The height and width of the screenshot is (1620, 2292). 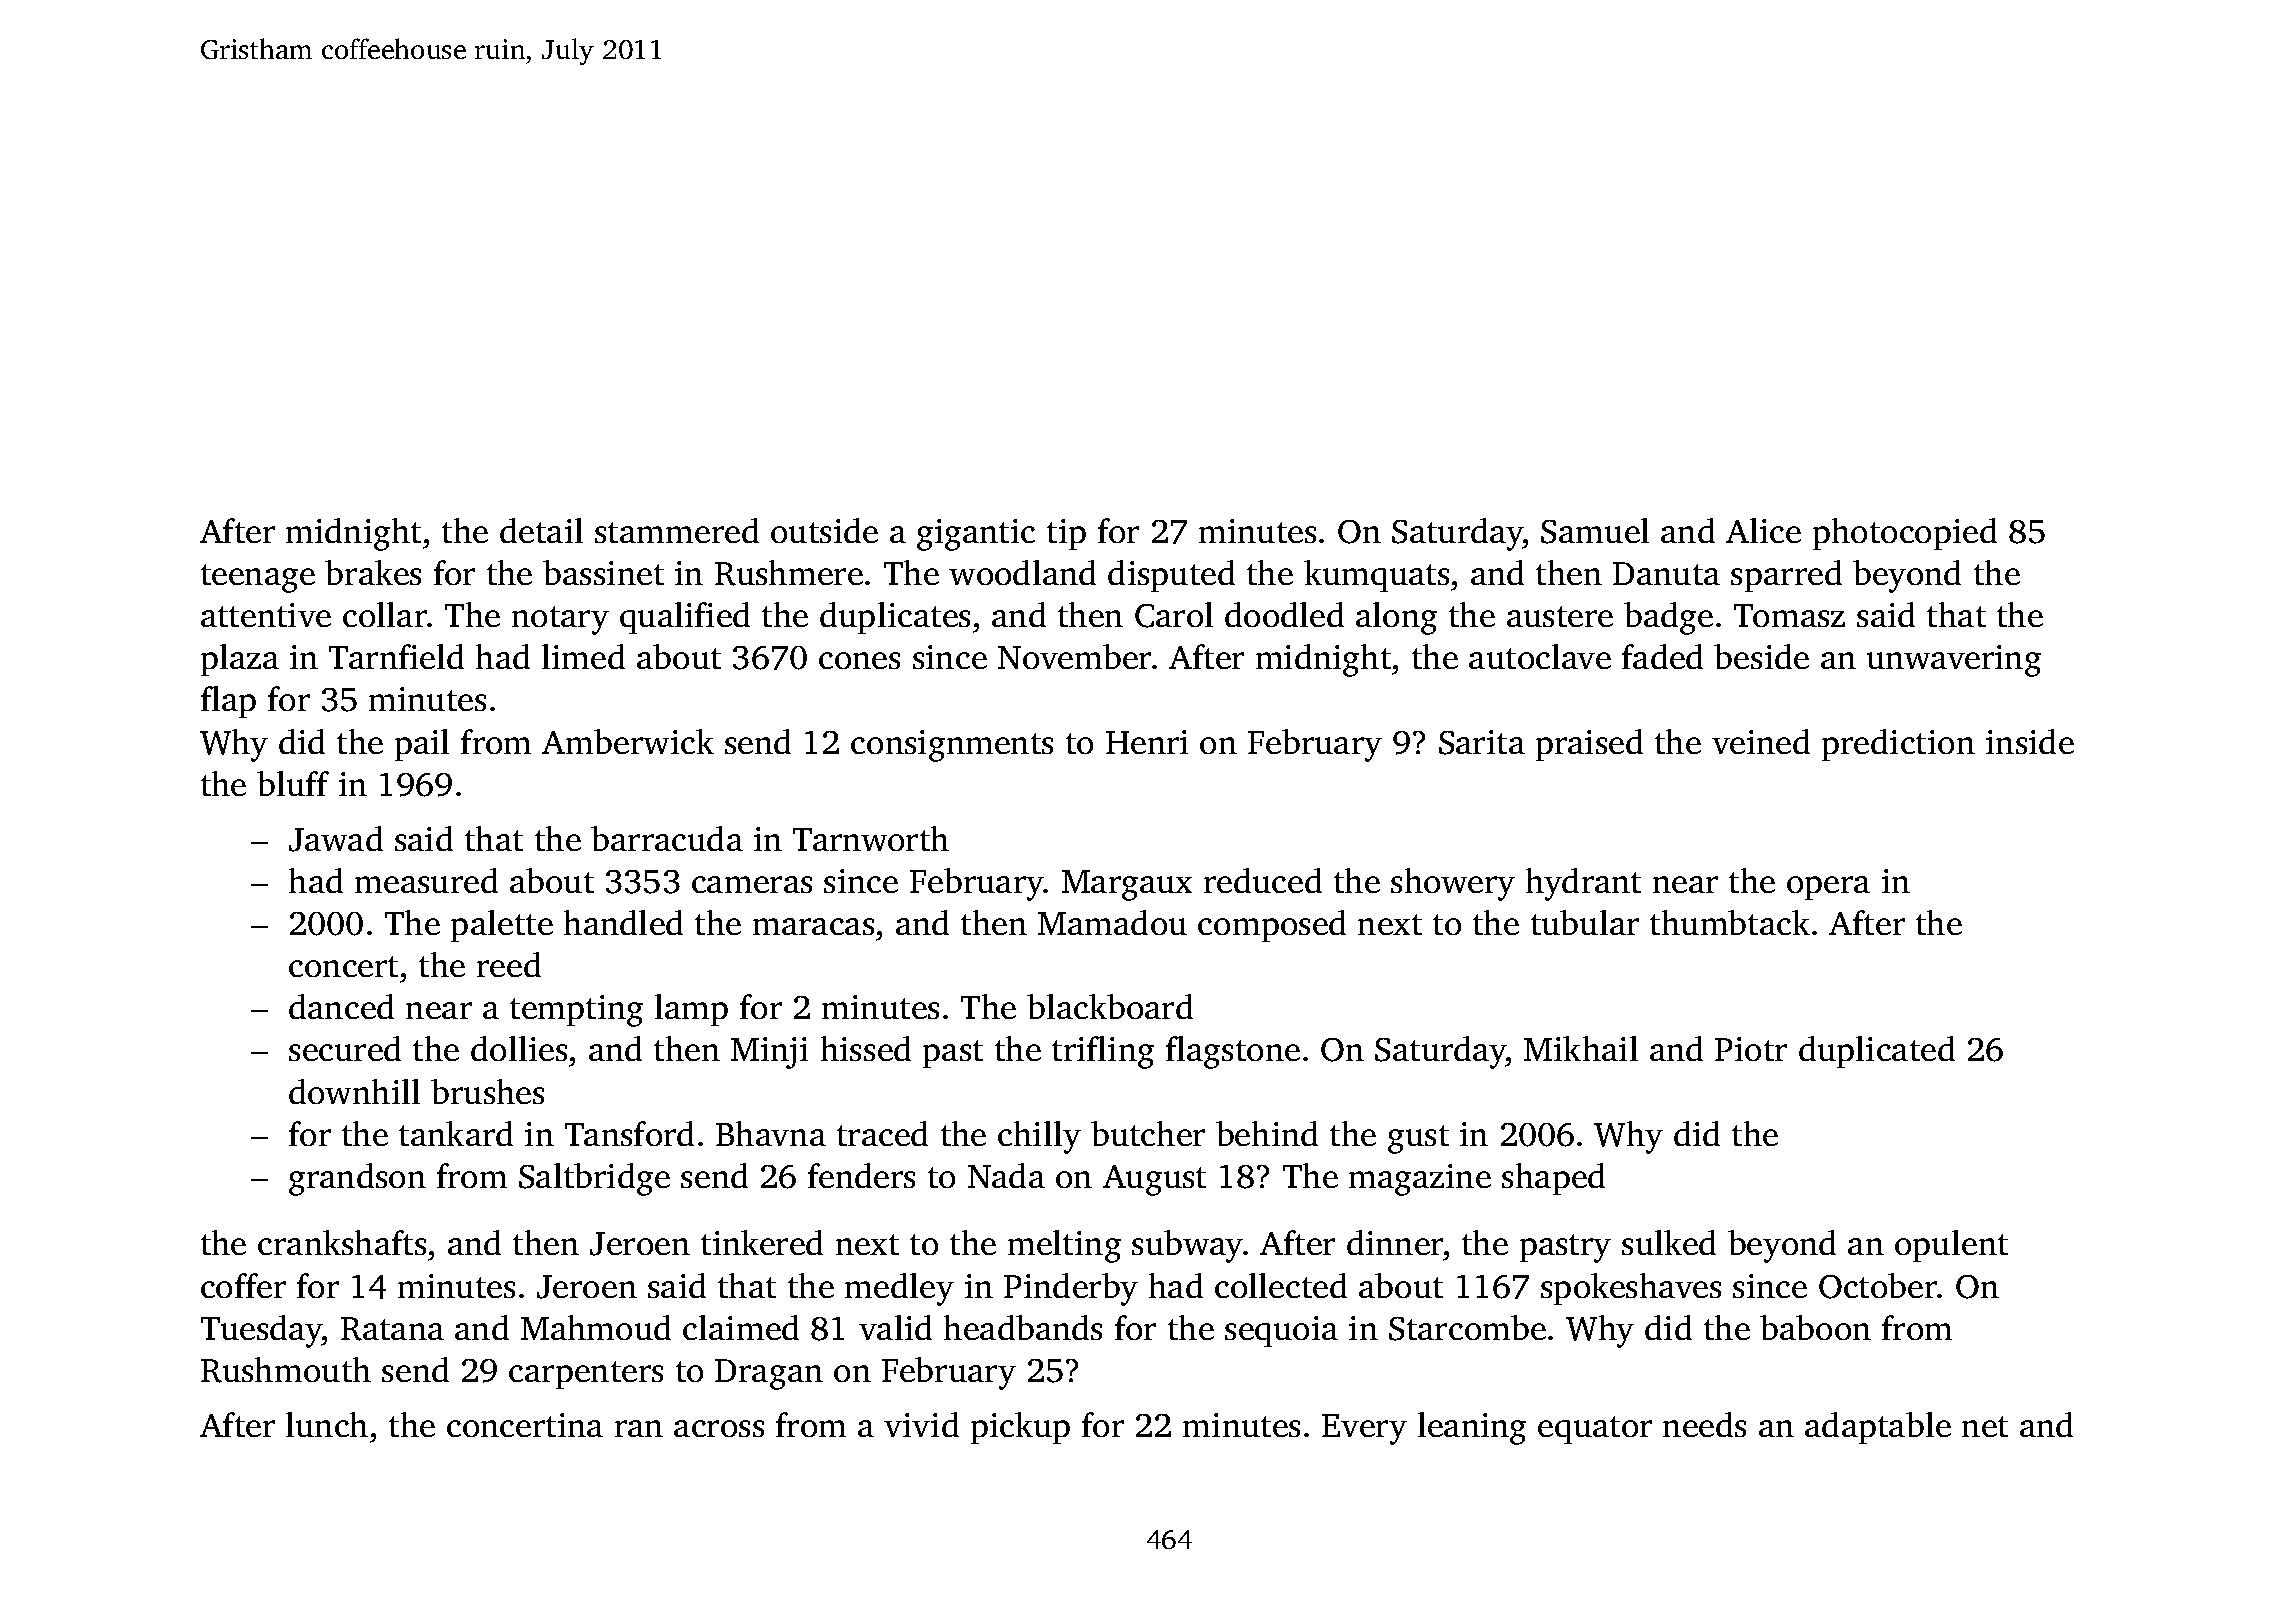 What do you see at coordinates (789, 573) in the screenshot?
I see `Rushmere` at bounding box center [789, 573].
